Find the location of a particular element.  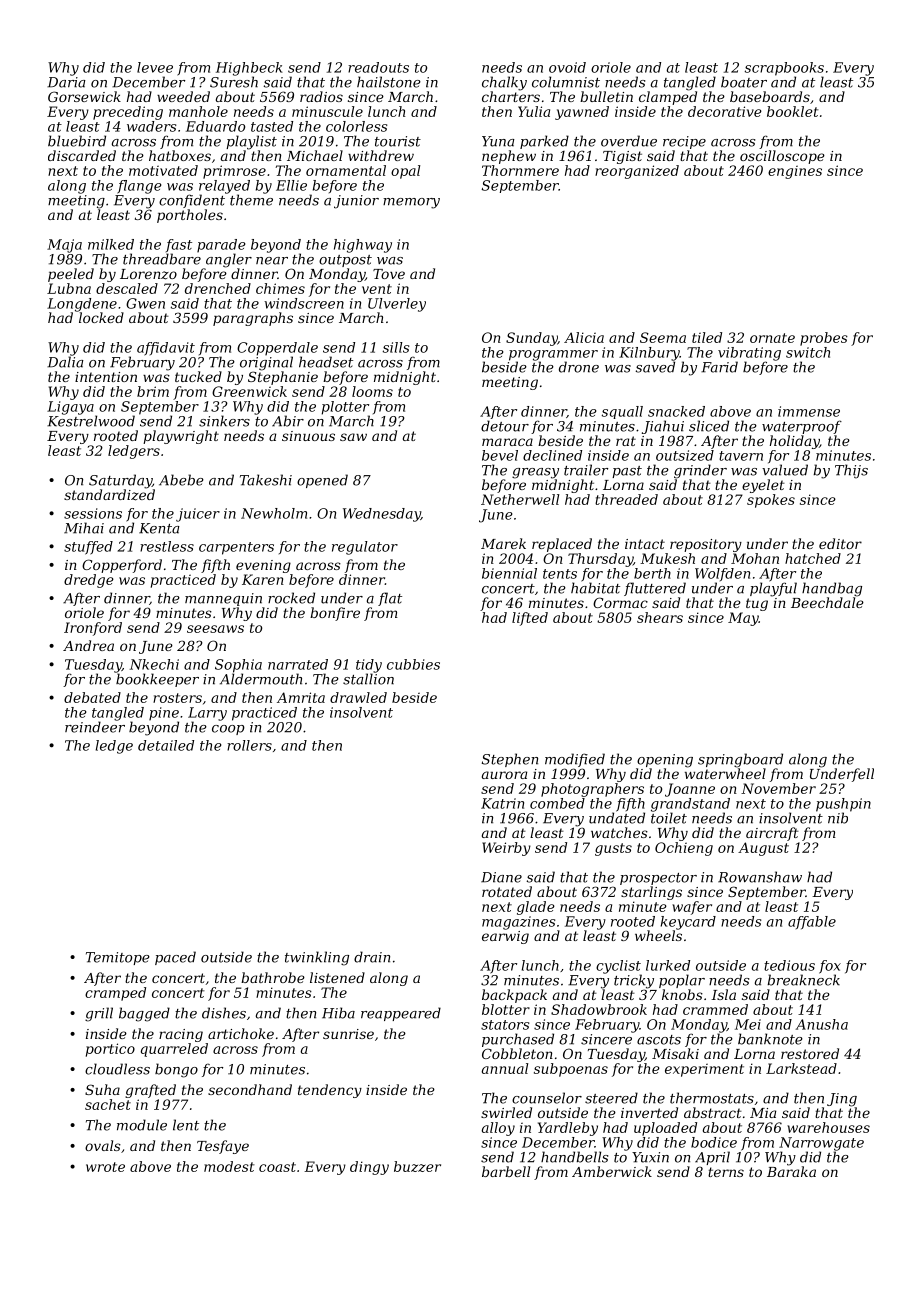

readouts is located at coordinates (378, 67).
